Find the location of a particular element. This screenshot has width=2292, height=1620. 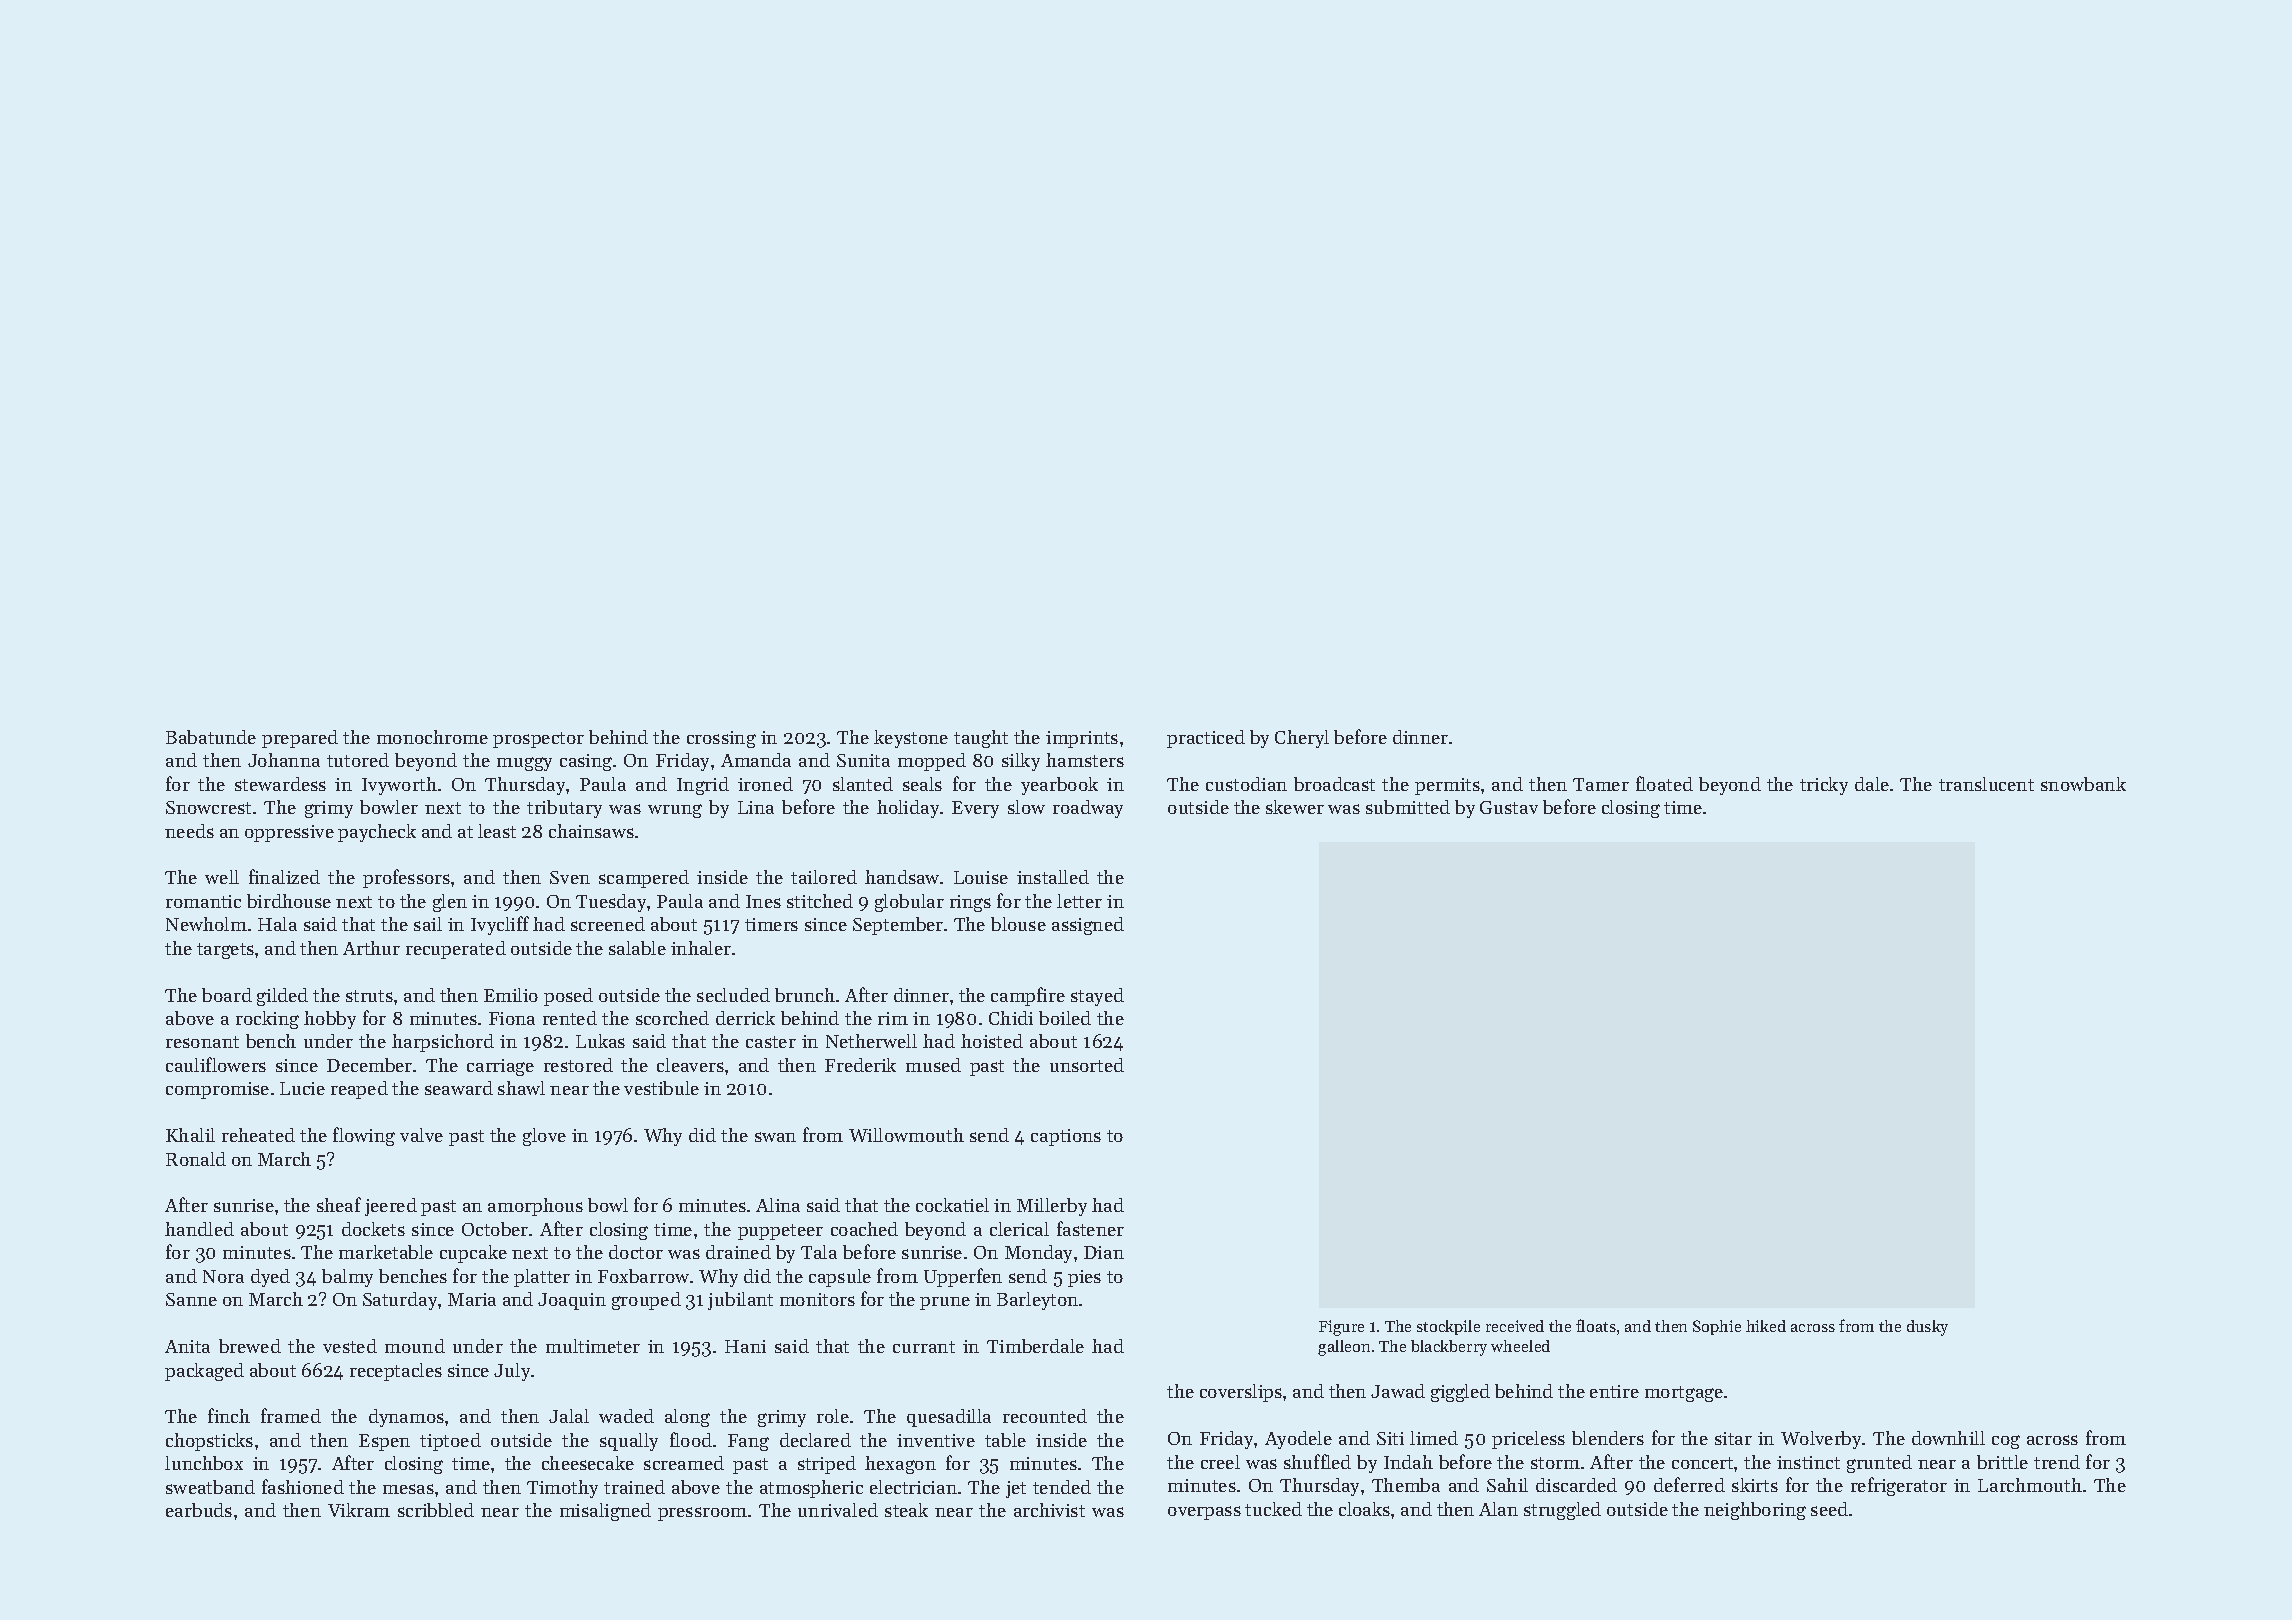

captions is located at coordinates (1066, 1137).
